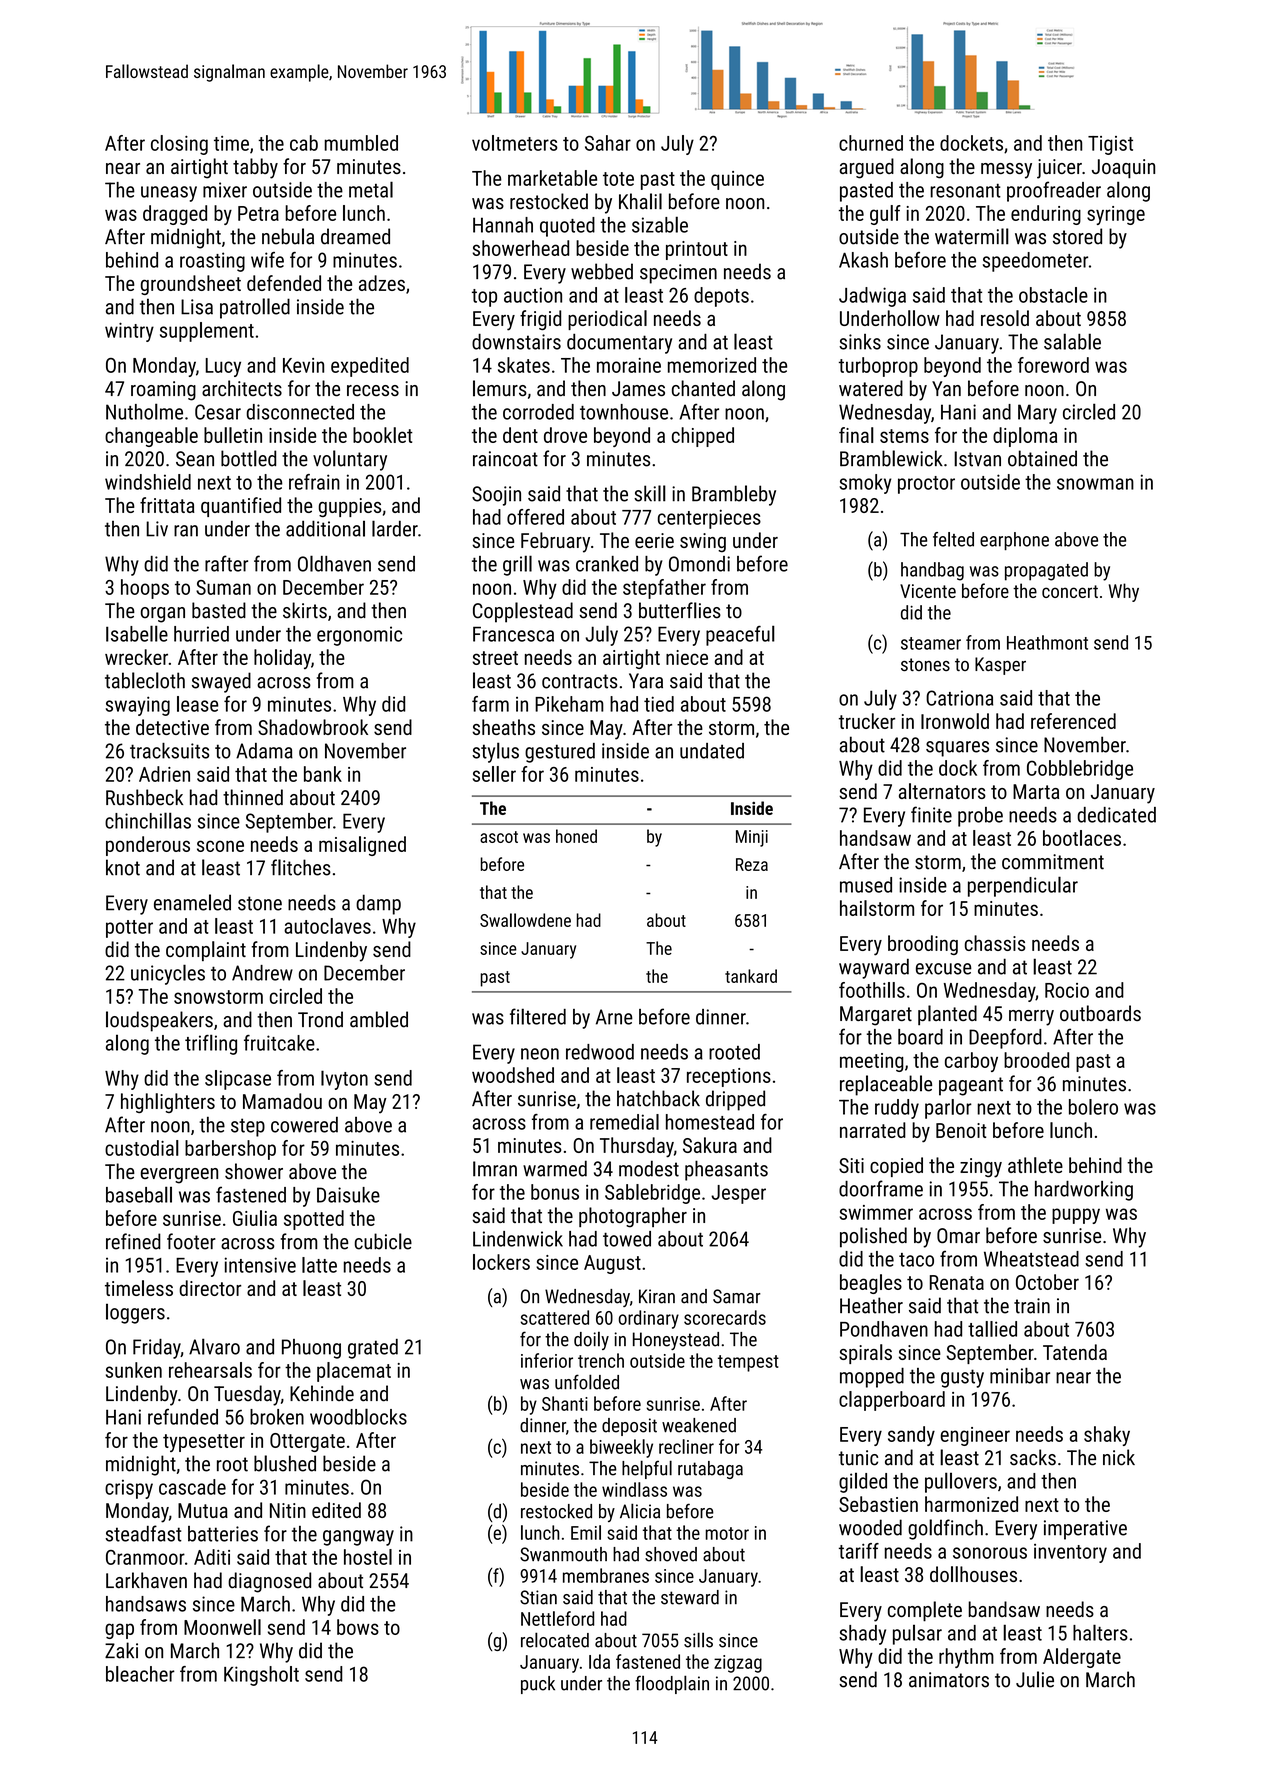 This screenshot has width=1263, height=1786. What do you see at coordinates (1110, 145) in the screenshot?
I see `Tigist` at bounding box center [1110, 145].
